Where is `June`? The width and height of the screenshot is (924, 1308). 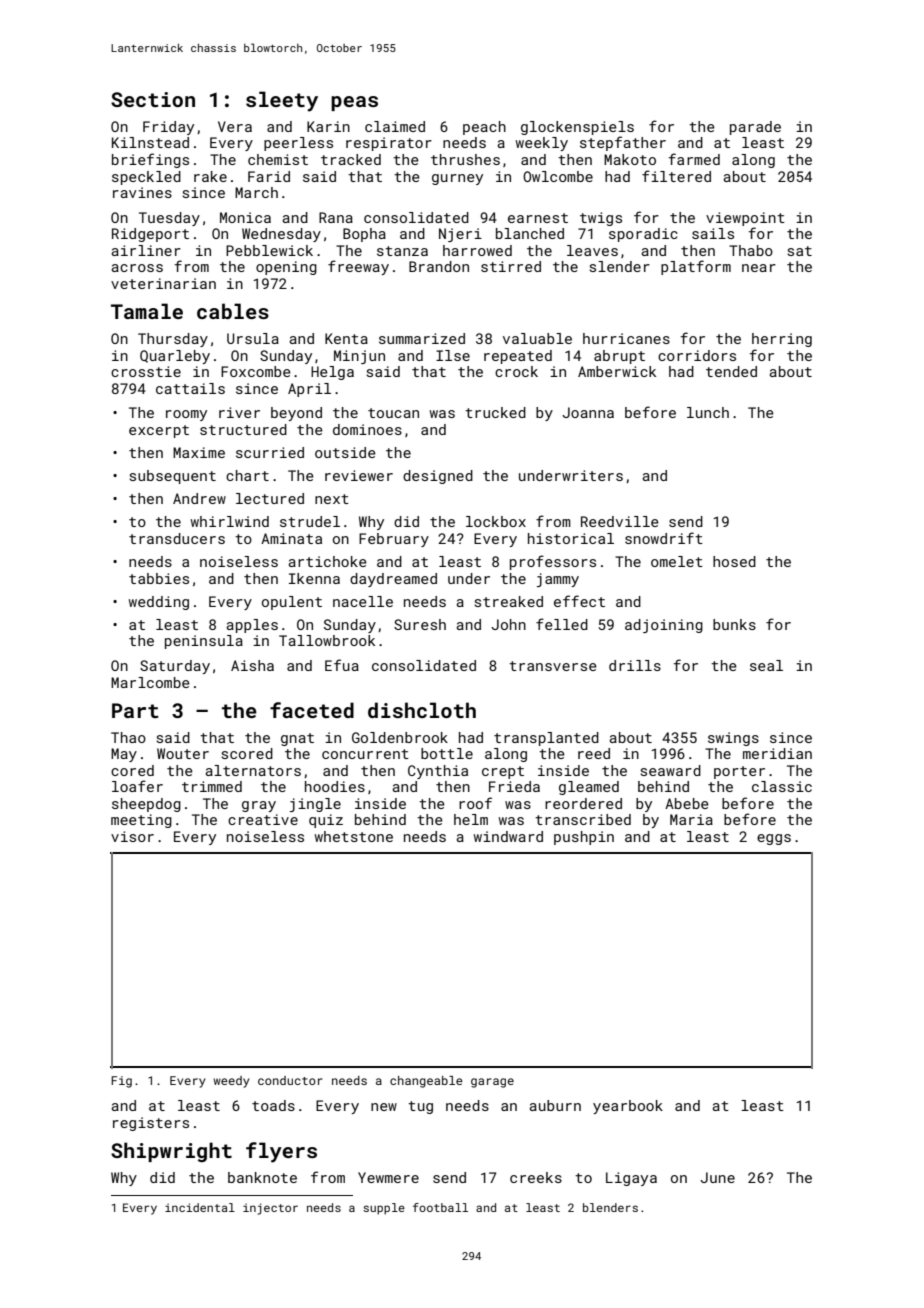 June is located at coordinates (717, 1177).
